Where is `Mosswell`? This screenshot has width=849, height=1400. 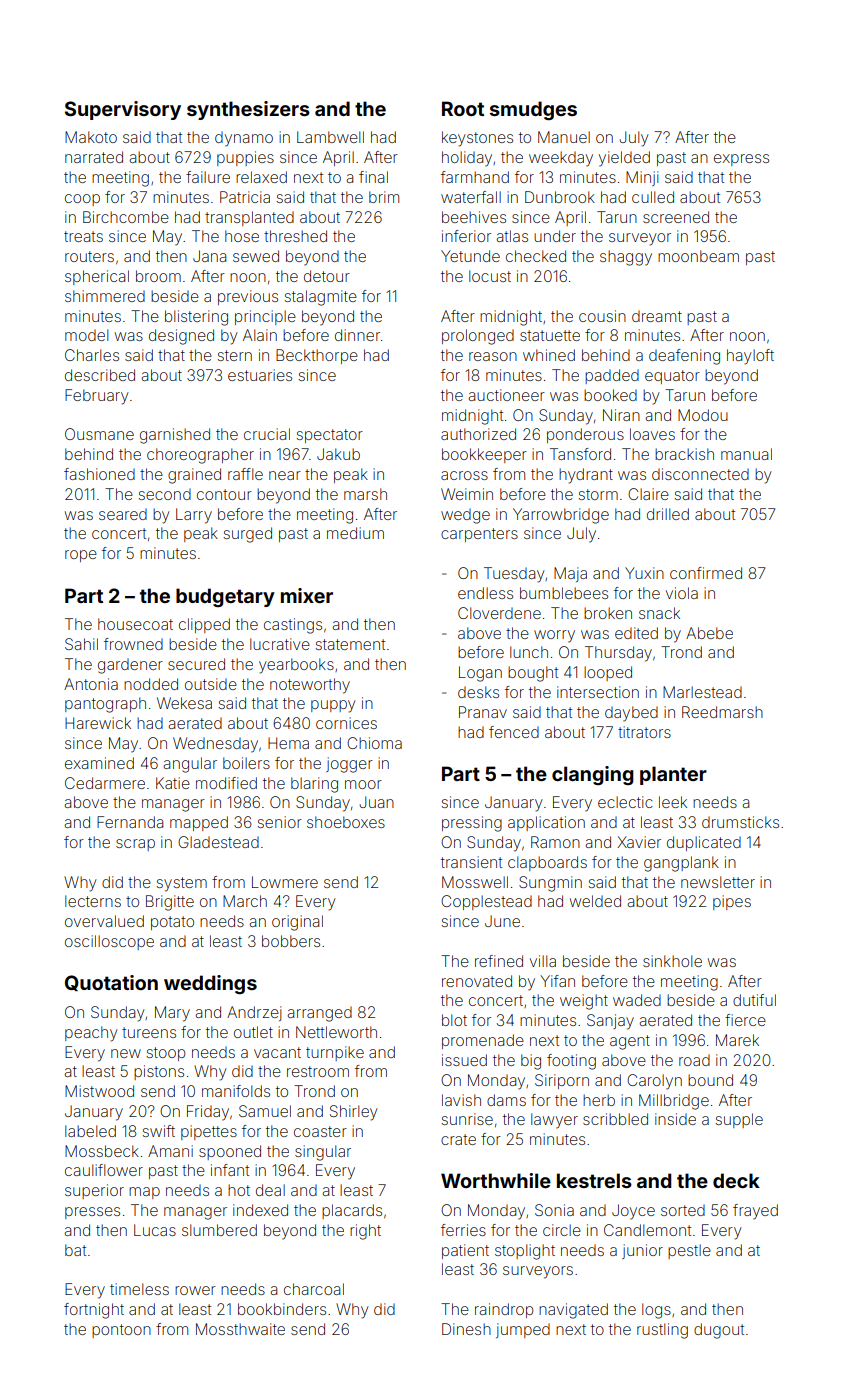
Mosswell is located at coordinates (475, 882).
